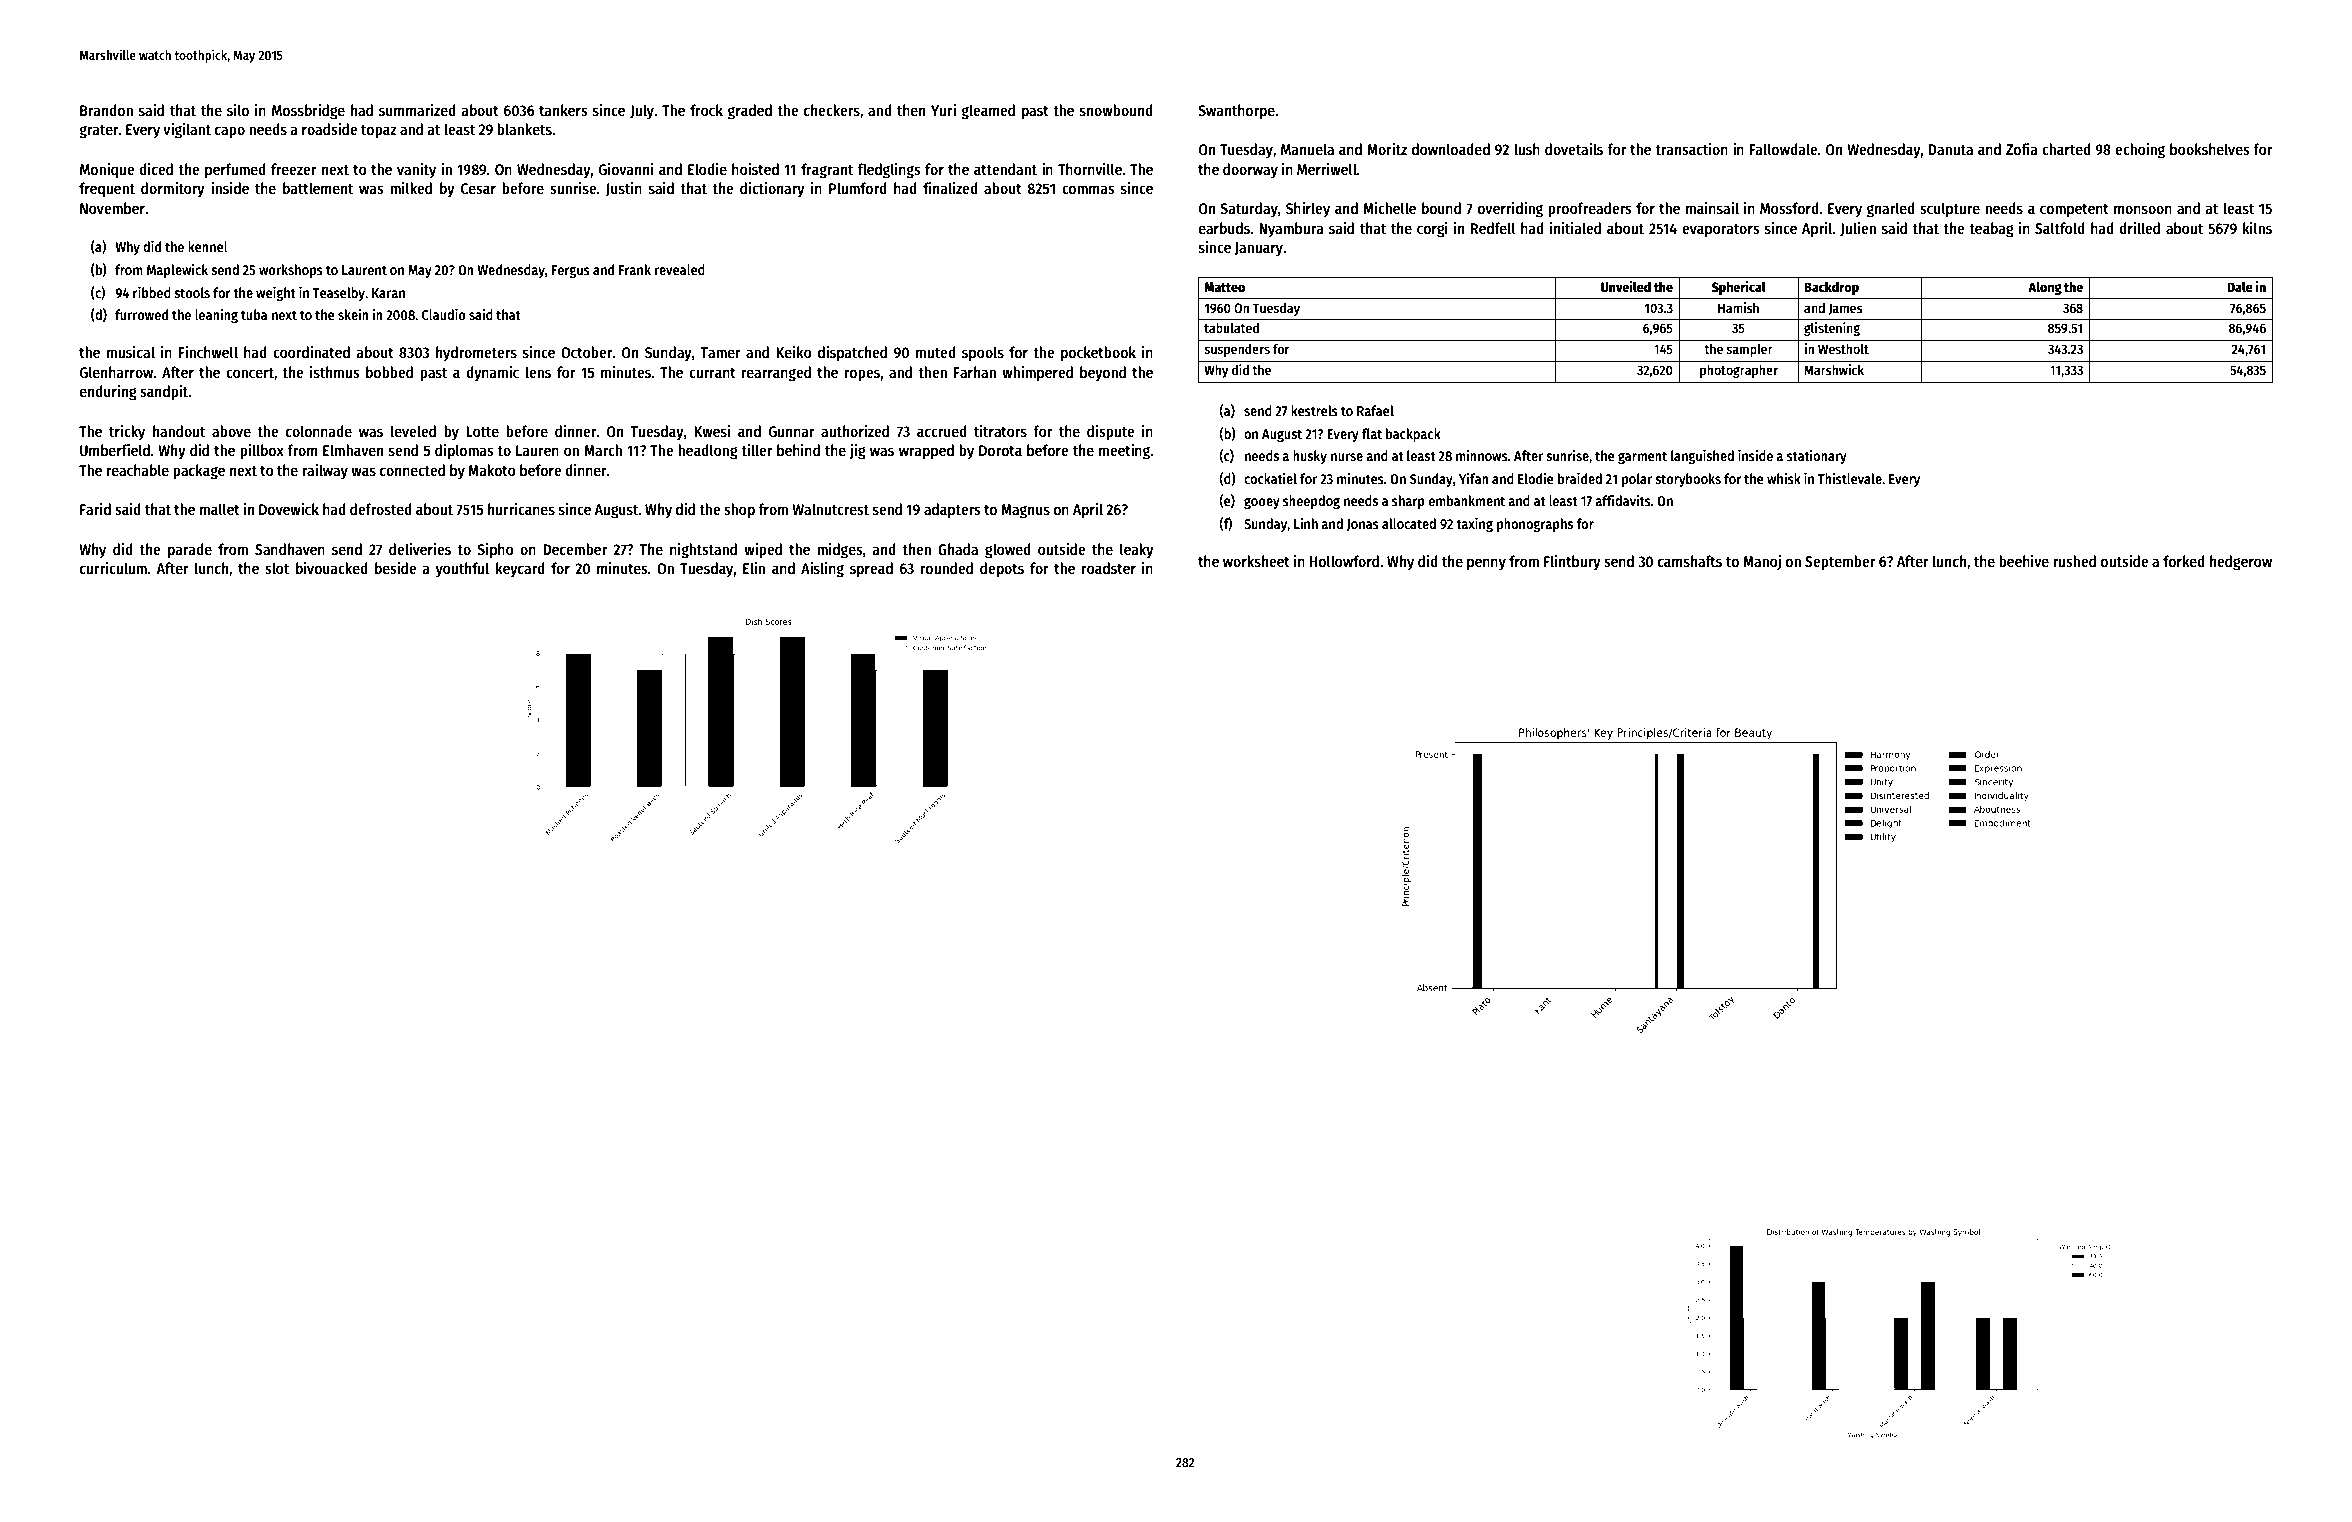 The image size is (2352, 1522). I want to click on Brandon, so click(106, 110).
